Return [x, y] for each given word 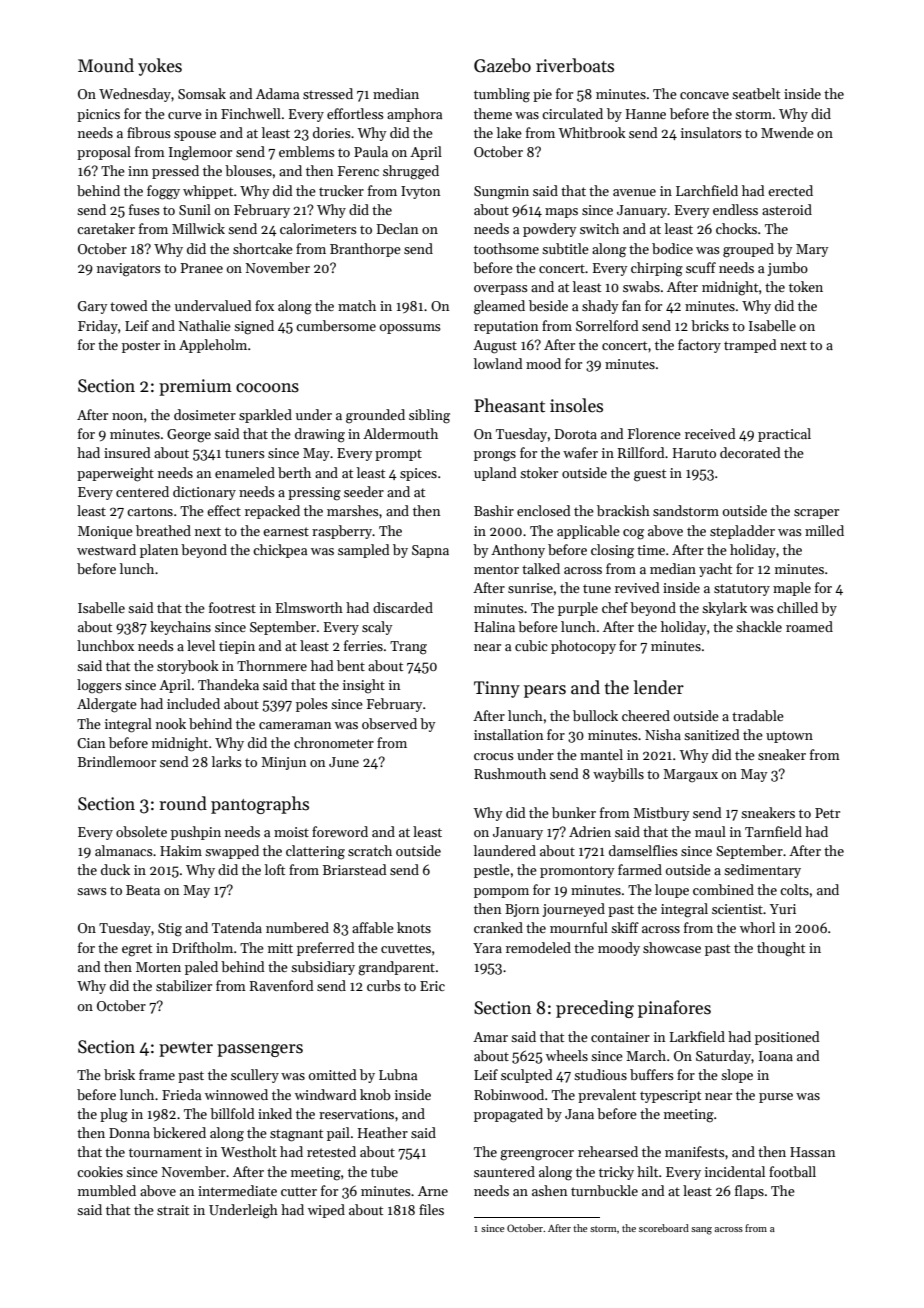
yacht [715, 570]
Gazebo [502, 65]
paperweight [115, 474]
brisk [119, 1074]
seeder [364, 491]
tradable [758, 715]
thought [781, 949]
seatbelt [756, 93]
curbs [384, 985]
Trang [408, 648]
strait [173, 1210]
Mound [106, 65]
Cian [91, 743]
